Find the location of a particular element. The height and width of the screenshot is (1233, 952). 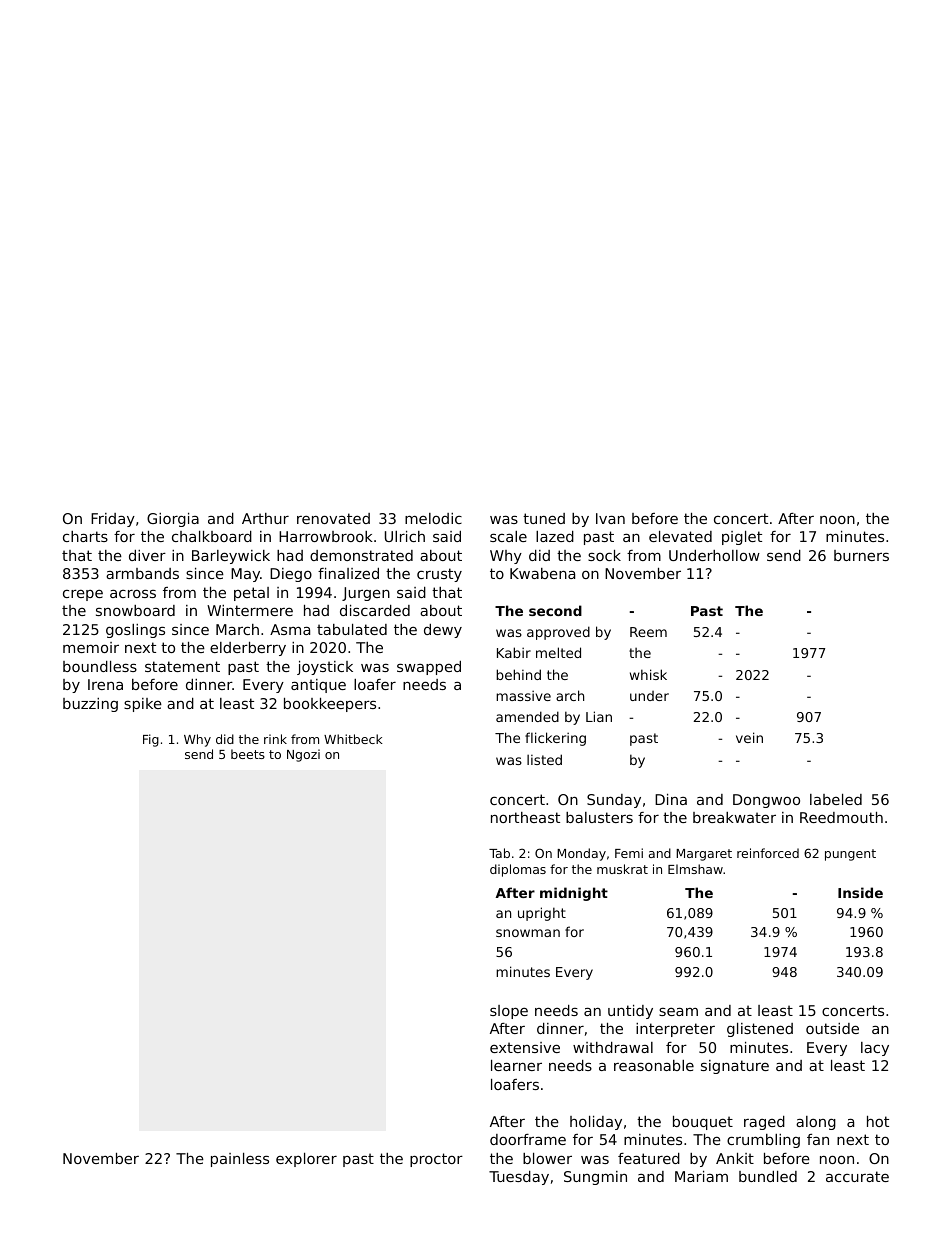

piglet is located at coordinates (742, 538).
